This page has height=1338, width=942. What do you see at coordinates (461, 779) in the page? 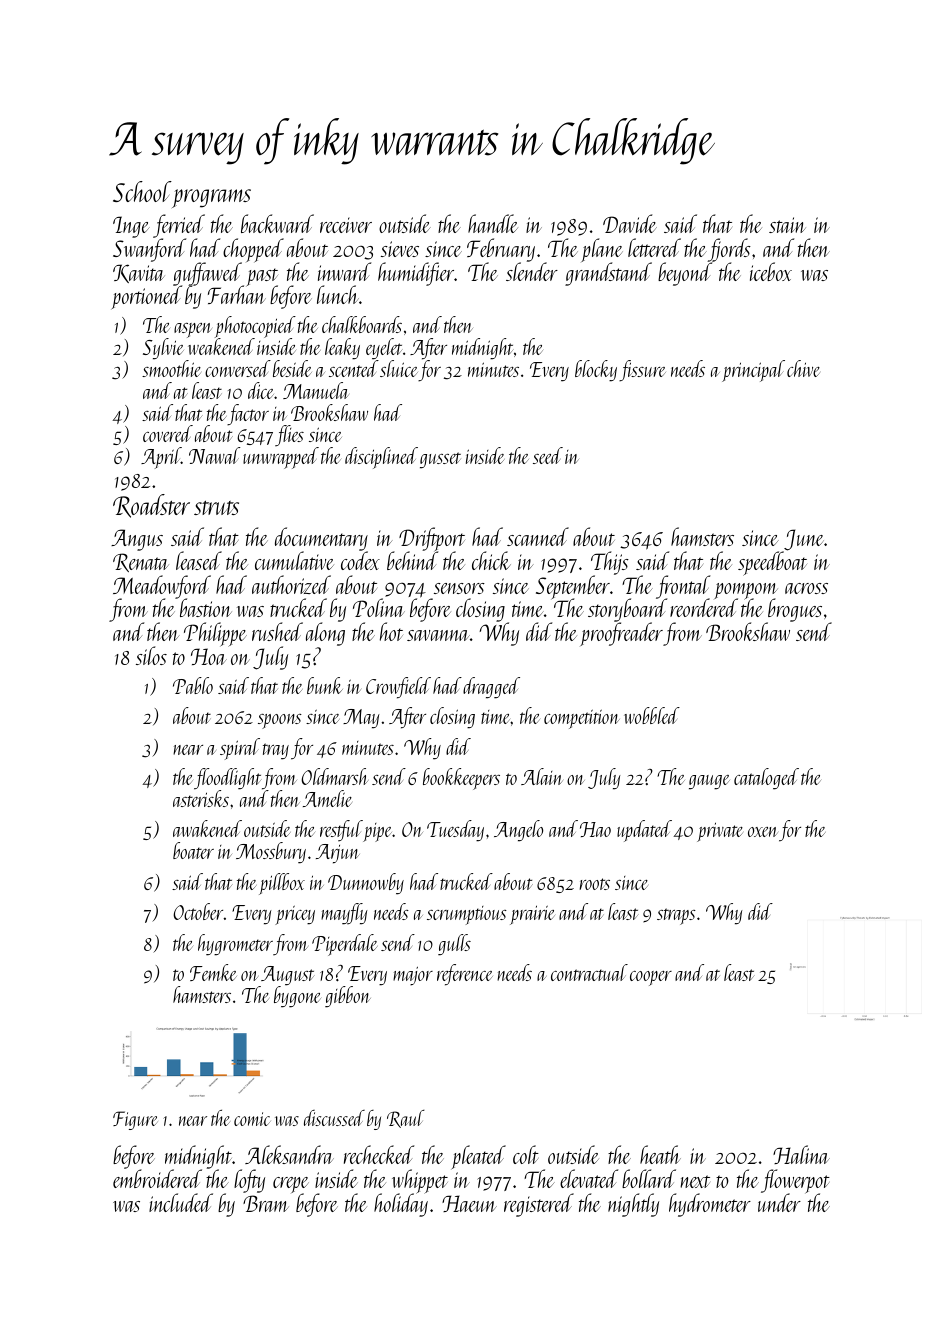
I see `bookkeepers` at bounding box center [461, 779].
